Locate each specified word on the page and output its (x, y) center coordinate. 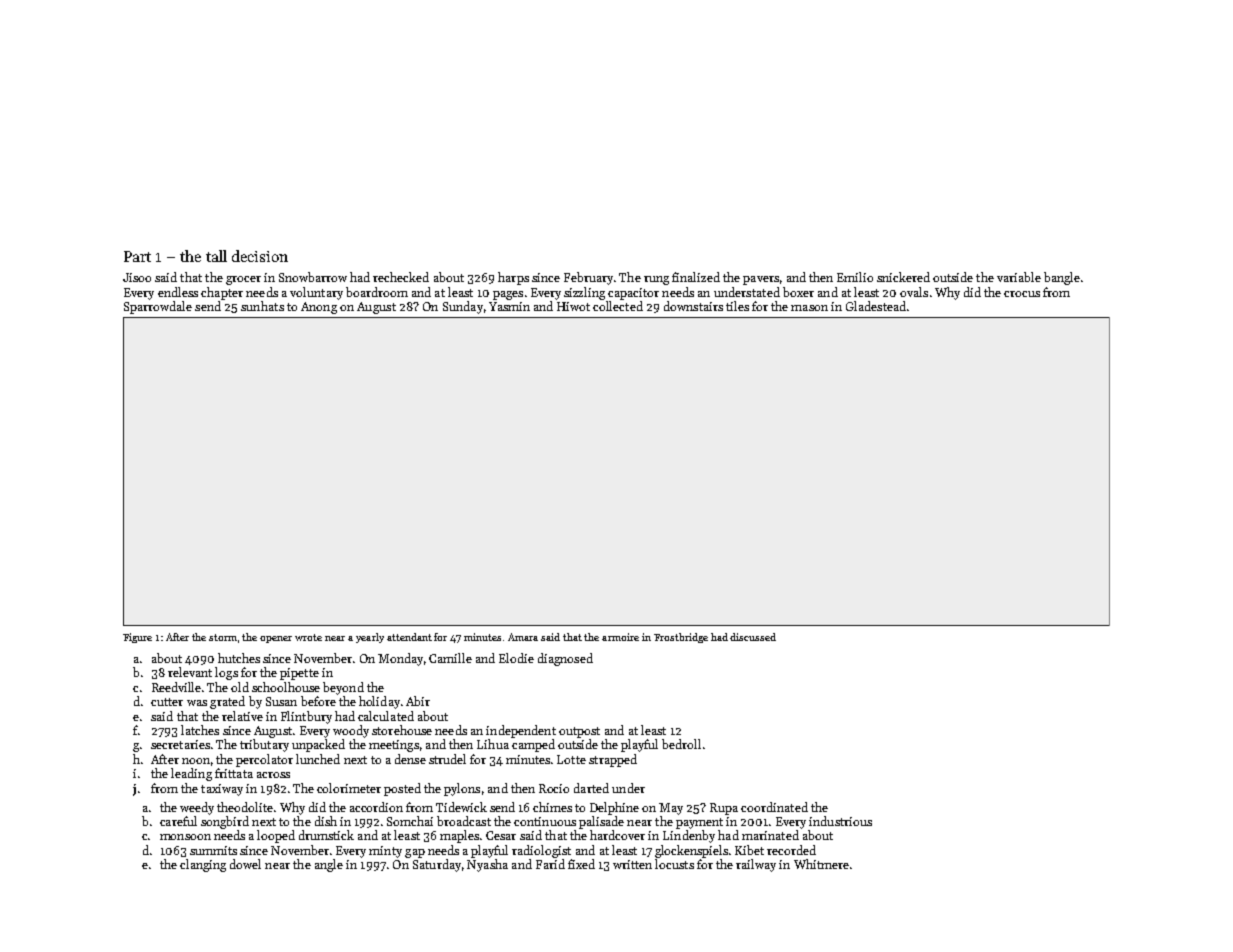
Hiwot (573, 306)
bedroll (681, 744)
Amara (523, 637)
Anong (319, 308)
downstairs (693, 306)
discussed (753, 637)
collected (618, 306)
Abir (418, 701)
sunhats (262, 306)
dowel (245, 864)
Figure (137, 638)
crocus (1022, 294)
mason (809, 308)
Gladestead (876, 306)
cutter (167, 702)
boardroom (377, 292)
